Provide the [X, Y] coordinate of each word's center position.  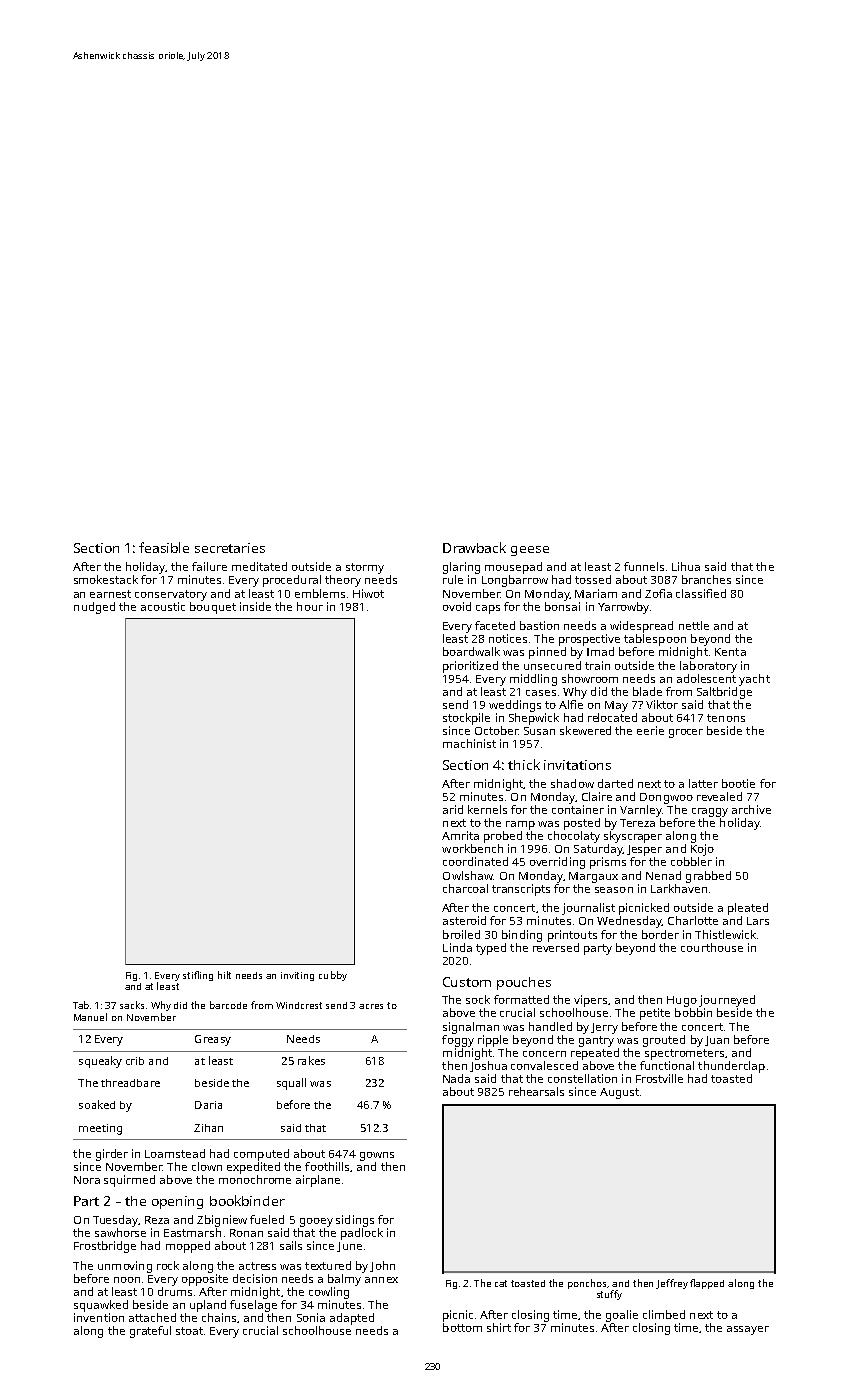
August [619, 1093]
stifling [198, 976]
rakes [311, 1060]
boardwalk [471, 651]
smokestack [106, 579]
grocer [686, 733]
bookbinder [247, 1200]
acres [371, 1006]
